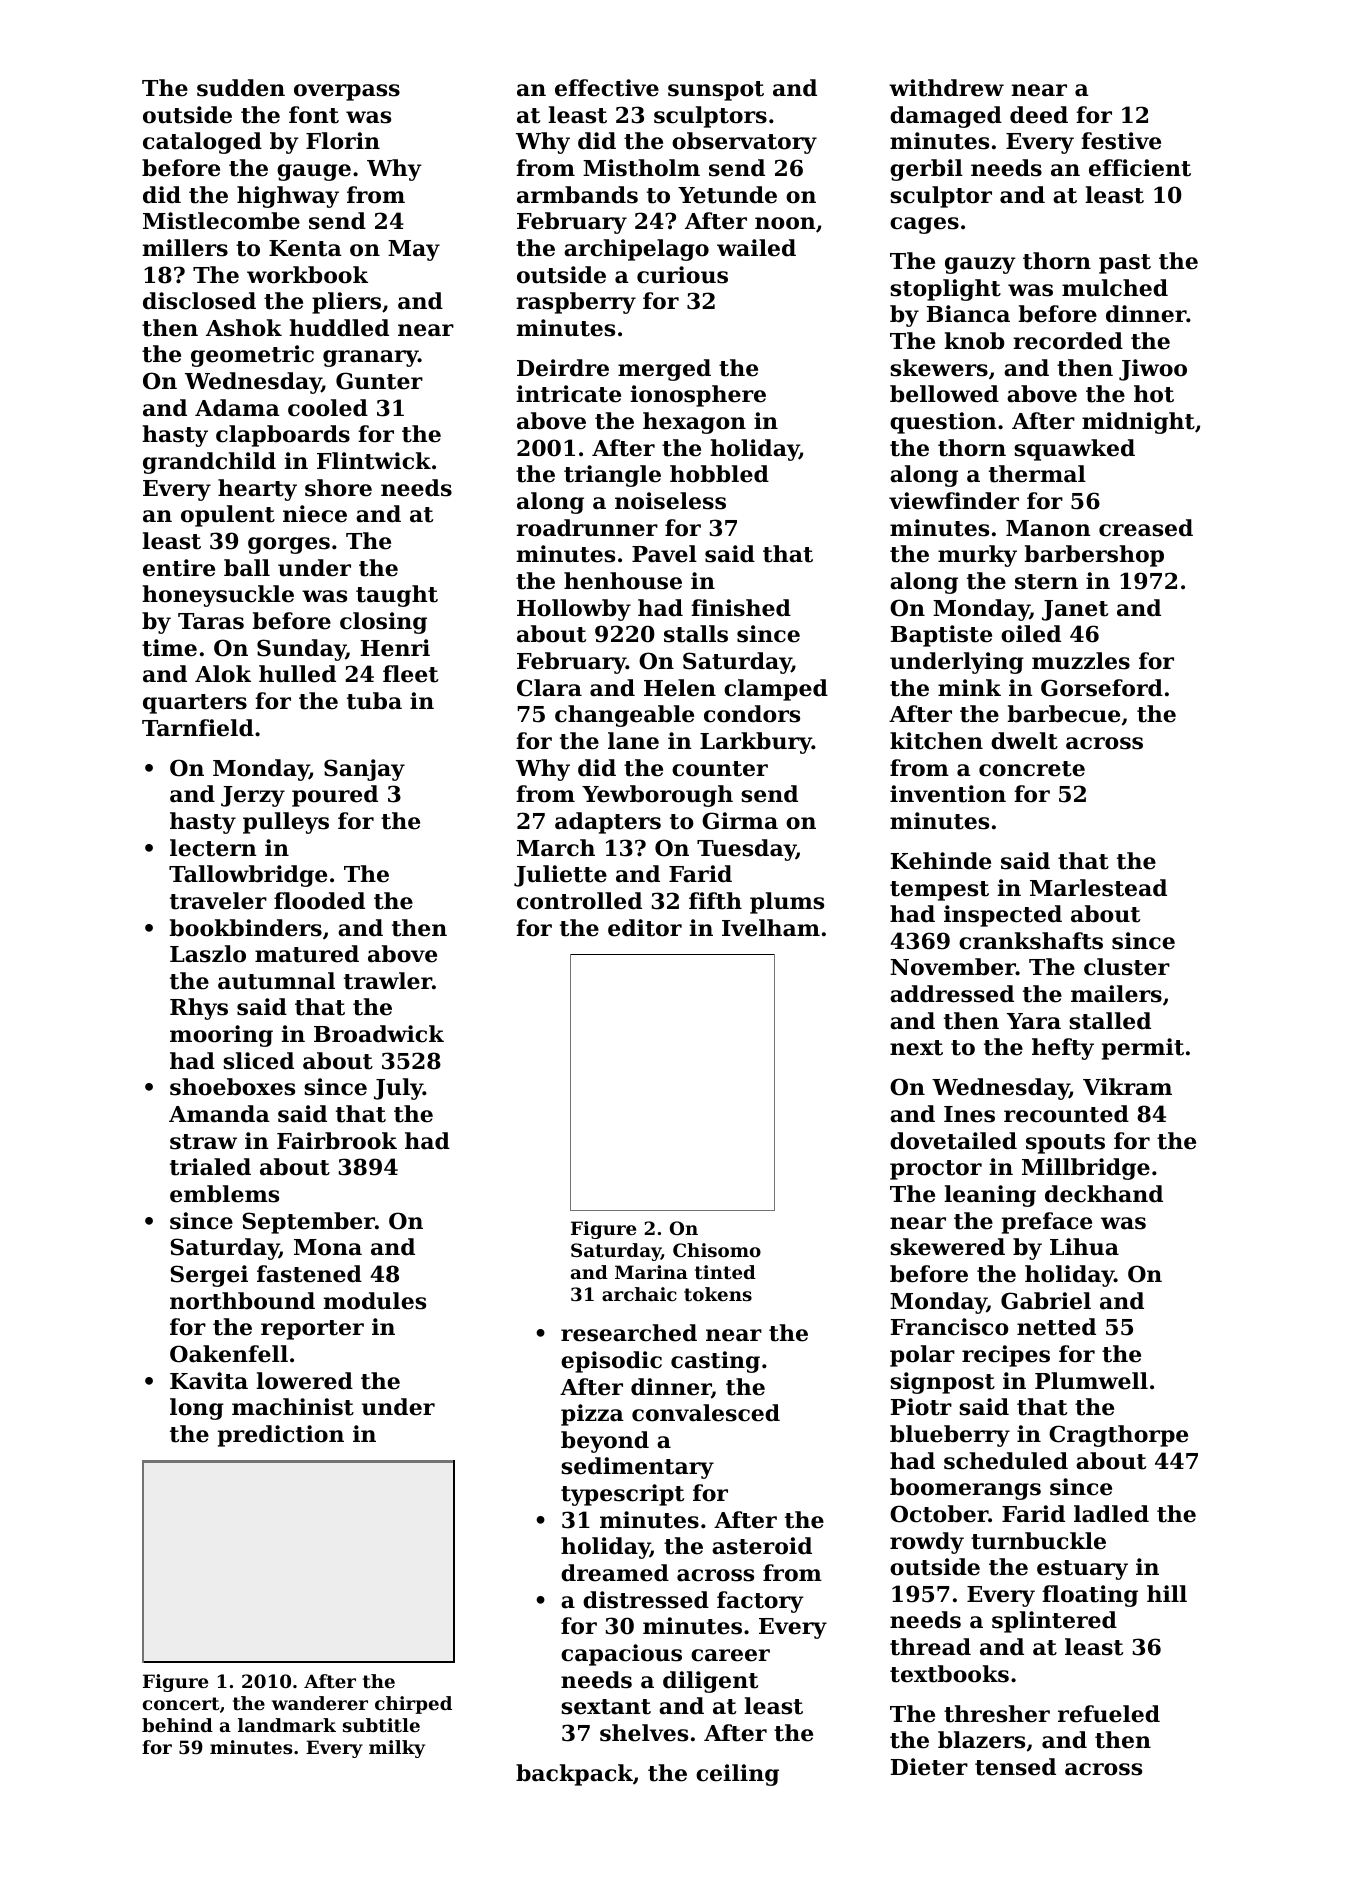 The height and width of the screenshot is (1902, 1345). What do you see at coordinates (241, 88) in the screenshot?
I see `sudden` at bounding box center [241, 88].
